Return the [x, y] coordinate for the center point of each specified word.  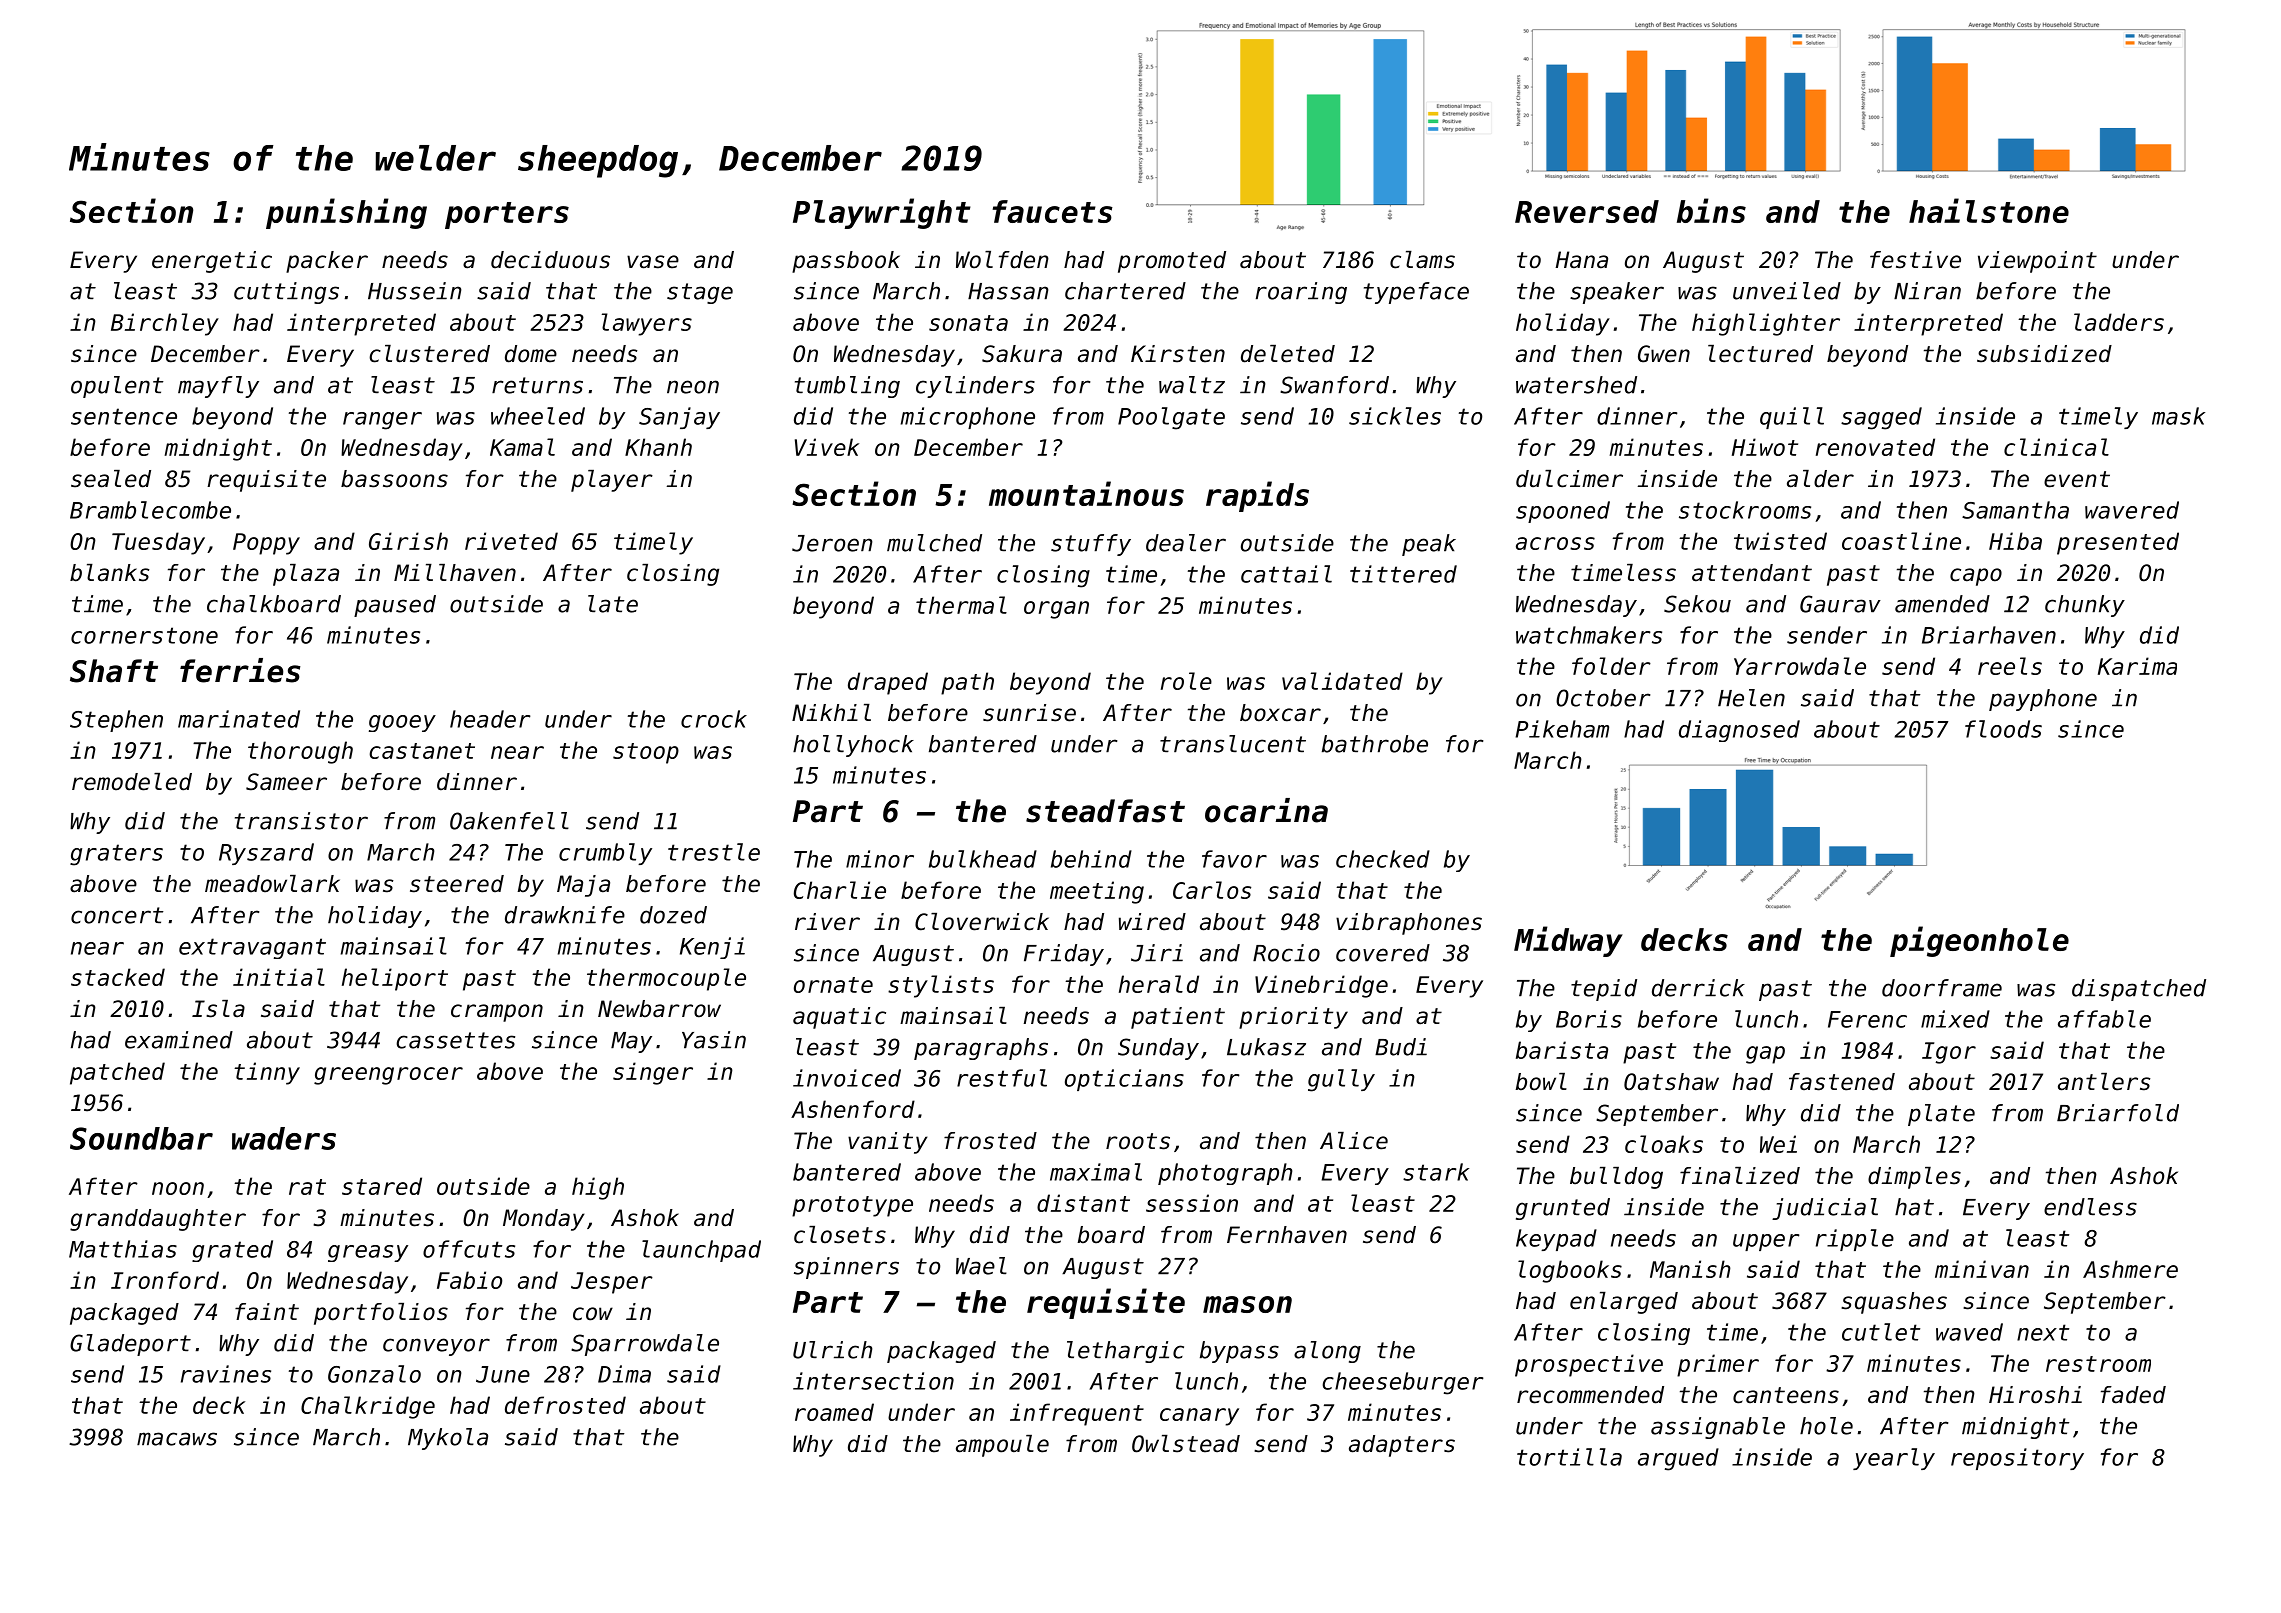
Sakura [1022, 354]
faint [267, 1312]
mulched [934, 543]
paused [395, 606]
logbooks [1570, 1271]
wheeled [538, 416]
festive [1915, 260]
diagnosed [1739, 731]
